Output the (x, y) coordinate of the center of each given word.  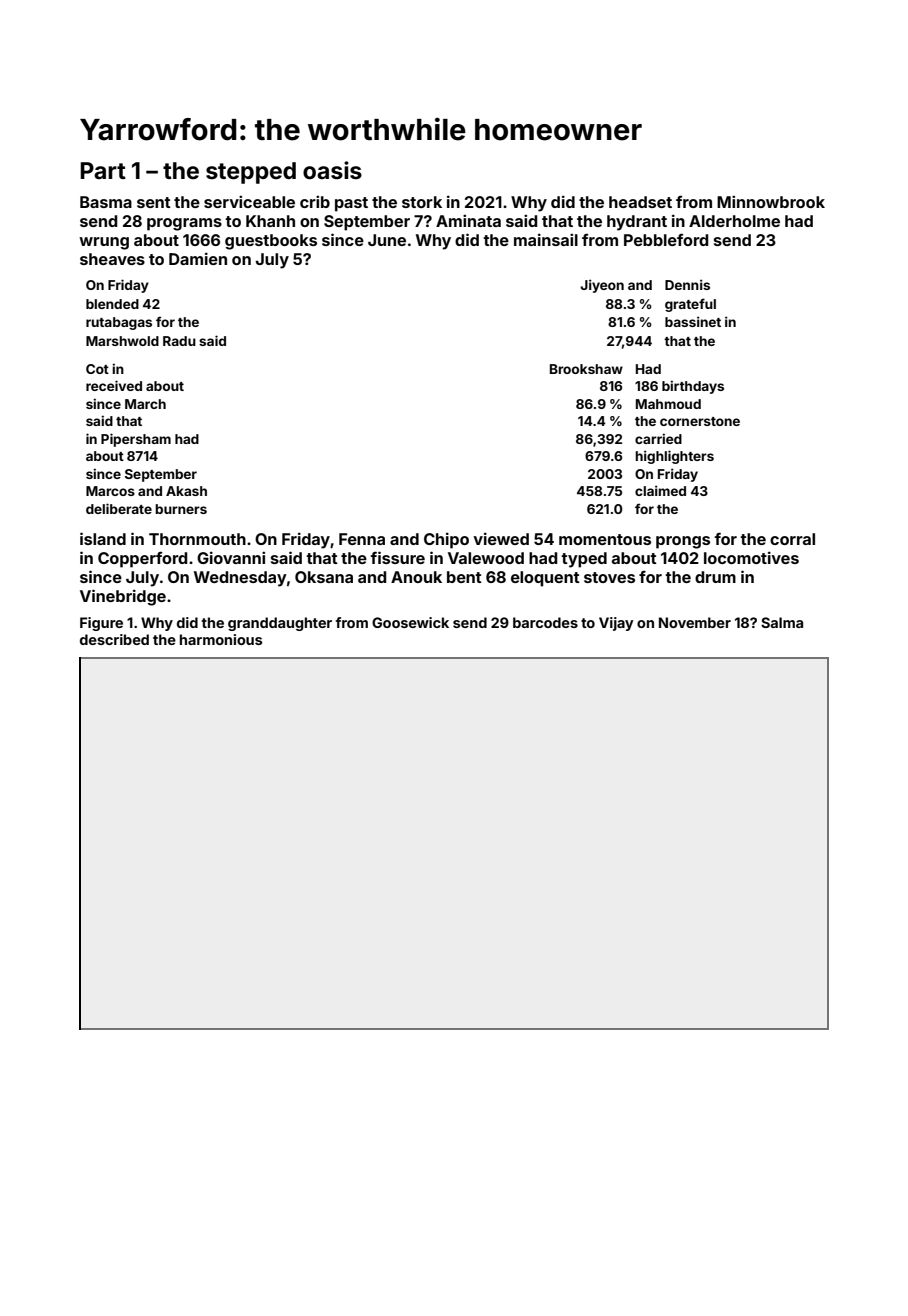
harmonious (221, 639)
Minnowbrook (771, 201)
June (387, 240)
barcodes (545, 622)
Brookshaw (586, 369)
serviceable (249, 201)
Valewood (486, 558)
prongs (683, 542)
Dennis (687, 284)
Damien (198, 258)
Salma (782, 622)
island (103, 538)
